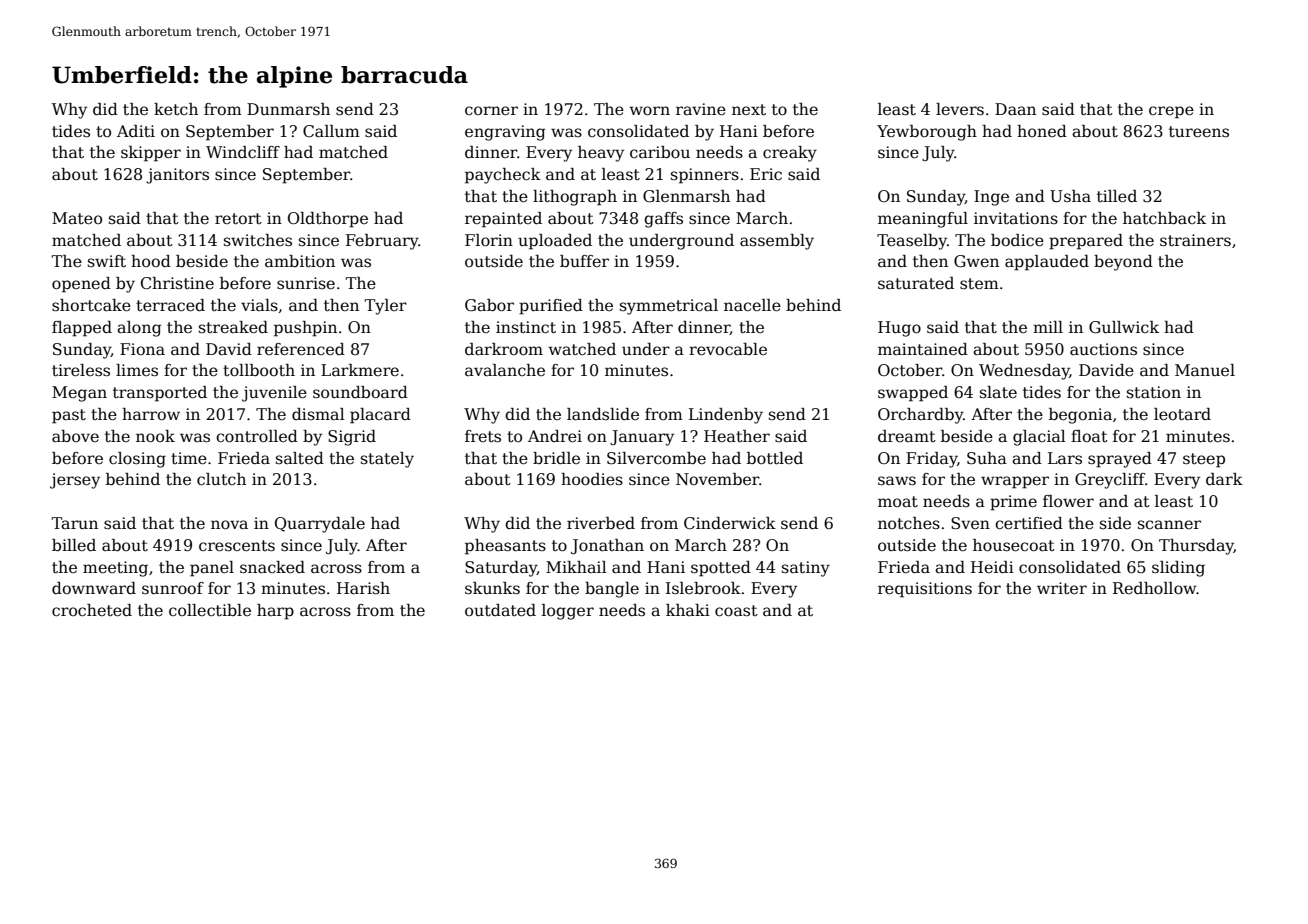 The height and width of the screenshot is (924, 1308). I want to click on billed, so click(74, 545).
